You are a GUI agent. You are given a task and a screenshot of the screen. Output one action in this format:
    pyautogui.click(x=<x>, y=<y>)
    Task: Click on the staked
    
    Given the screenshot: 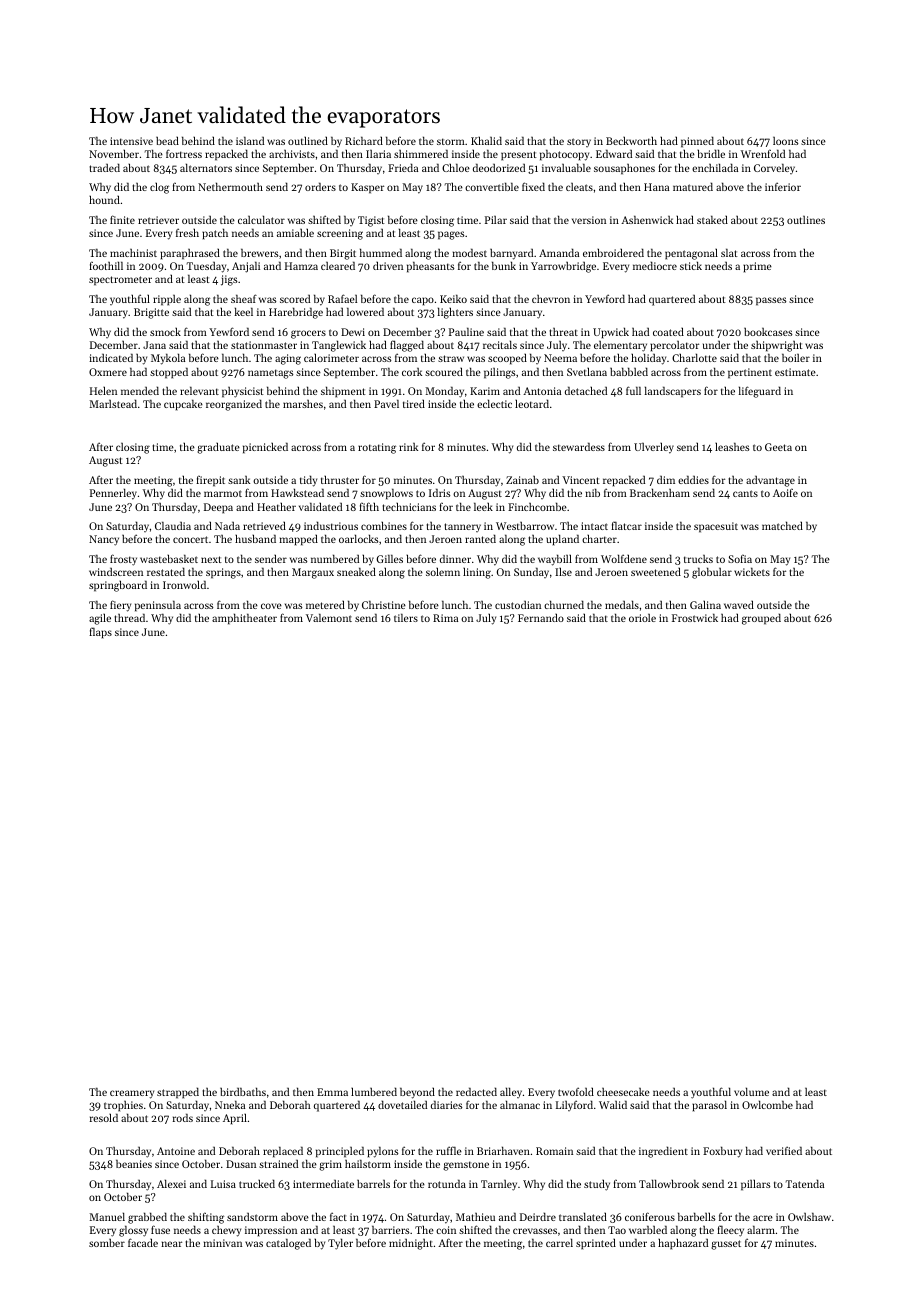 What is the action you would take?
    pyautogui.click(x=712, y=219)
